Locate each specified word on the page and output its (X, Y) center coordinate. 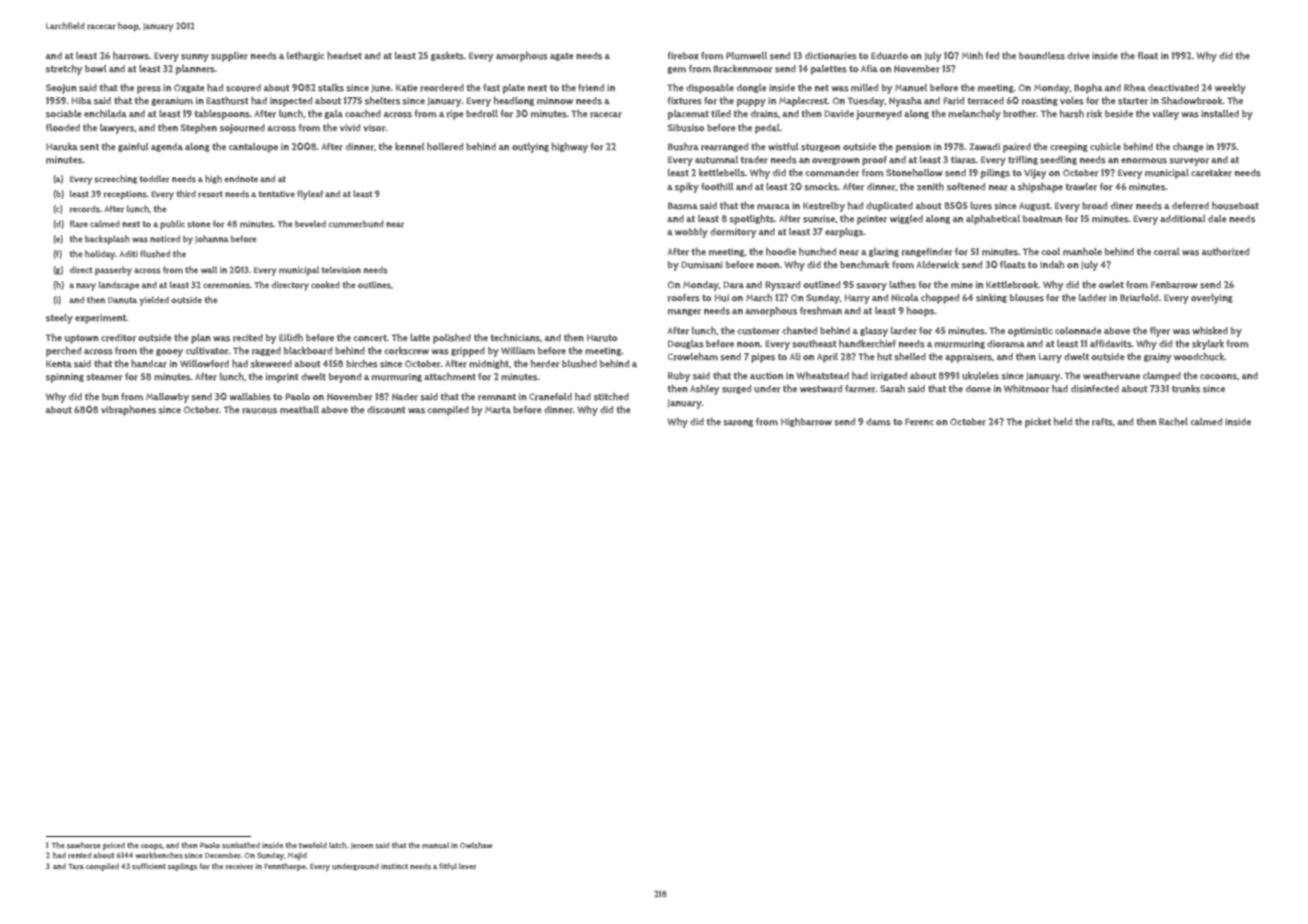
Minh (972, 55)
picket (1038, 423)
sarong (738, 423)
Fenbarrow (1174, 285)
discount (386, 410)
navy (86, 287)
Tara (76, 866)
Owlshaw (476, 845)
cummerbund (356, 224)
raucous (259, 411)
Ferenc (919, 422)
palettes (829, 70)
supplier (229, 57)
